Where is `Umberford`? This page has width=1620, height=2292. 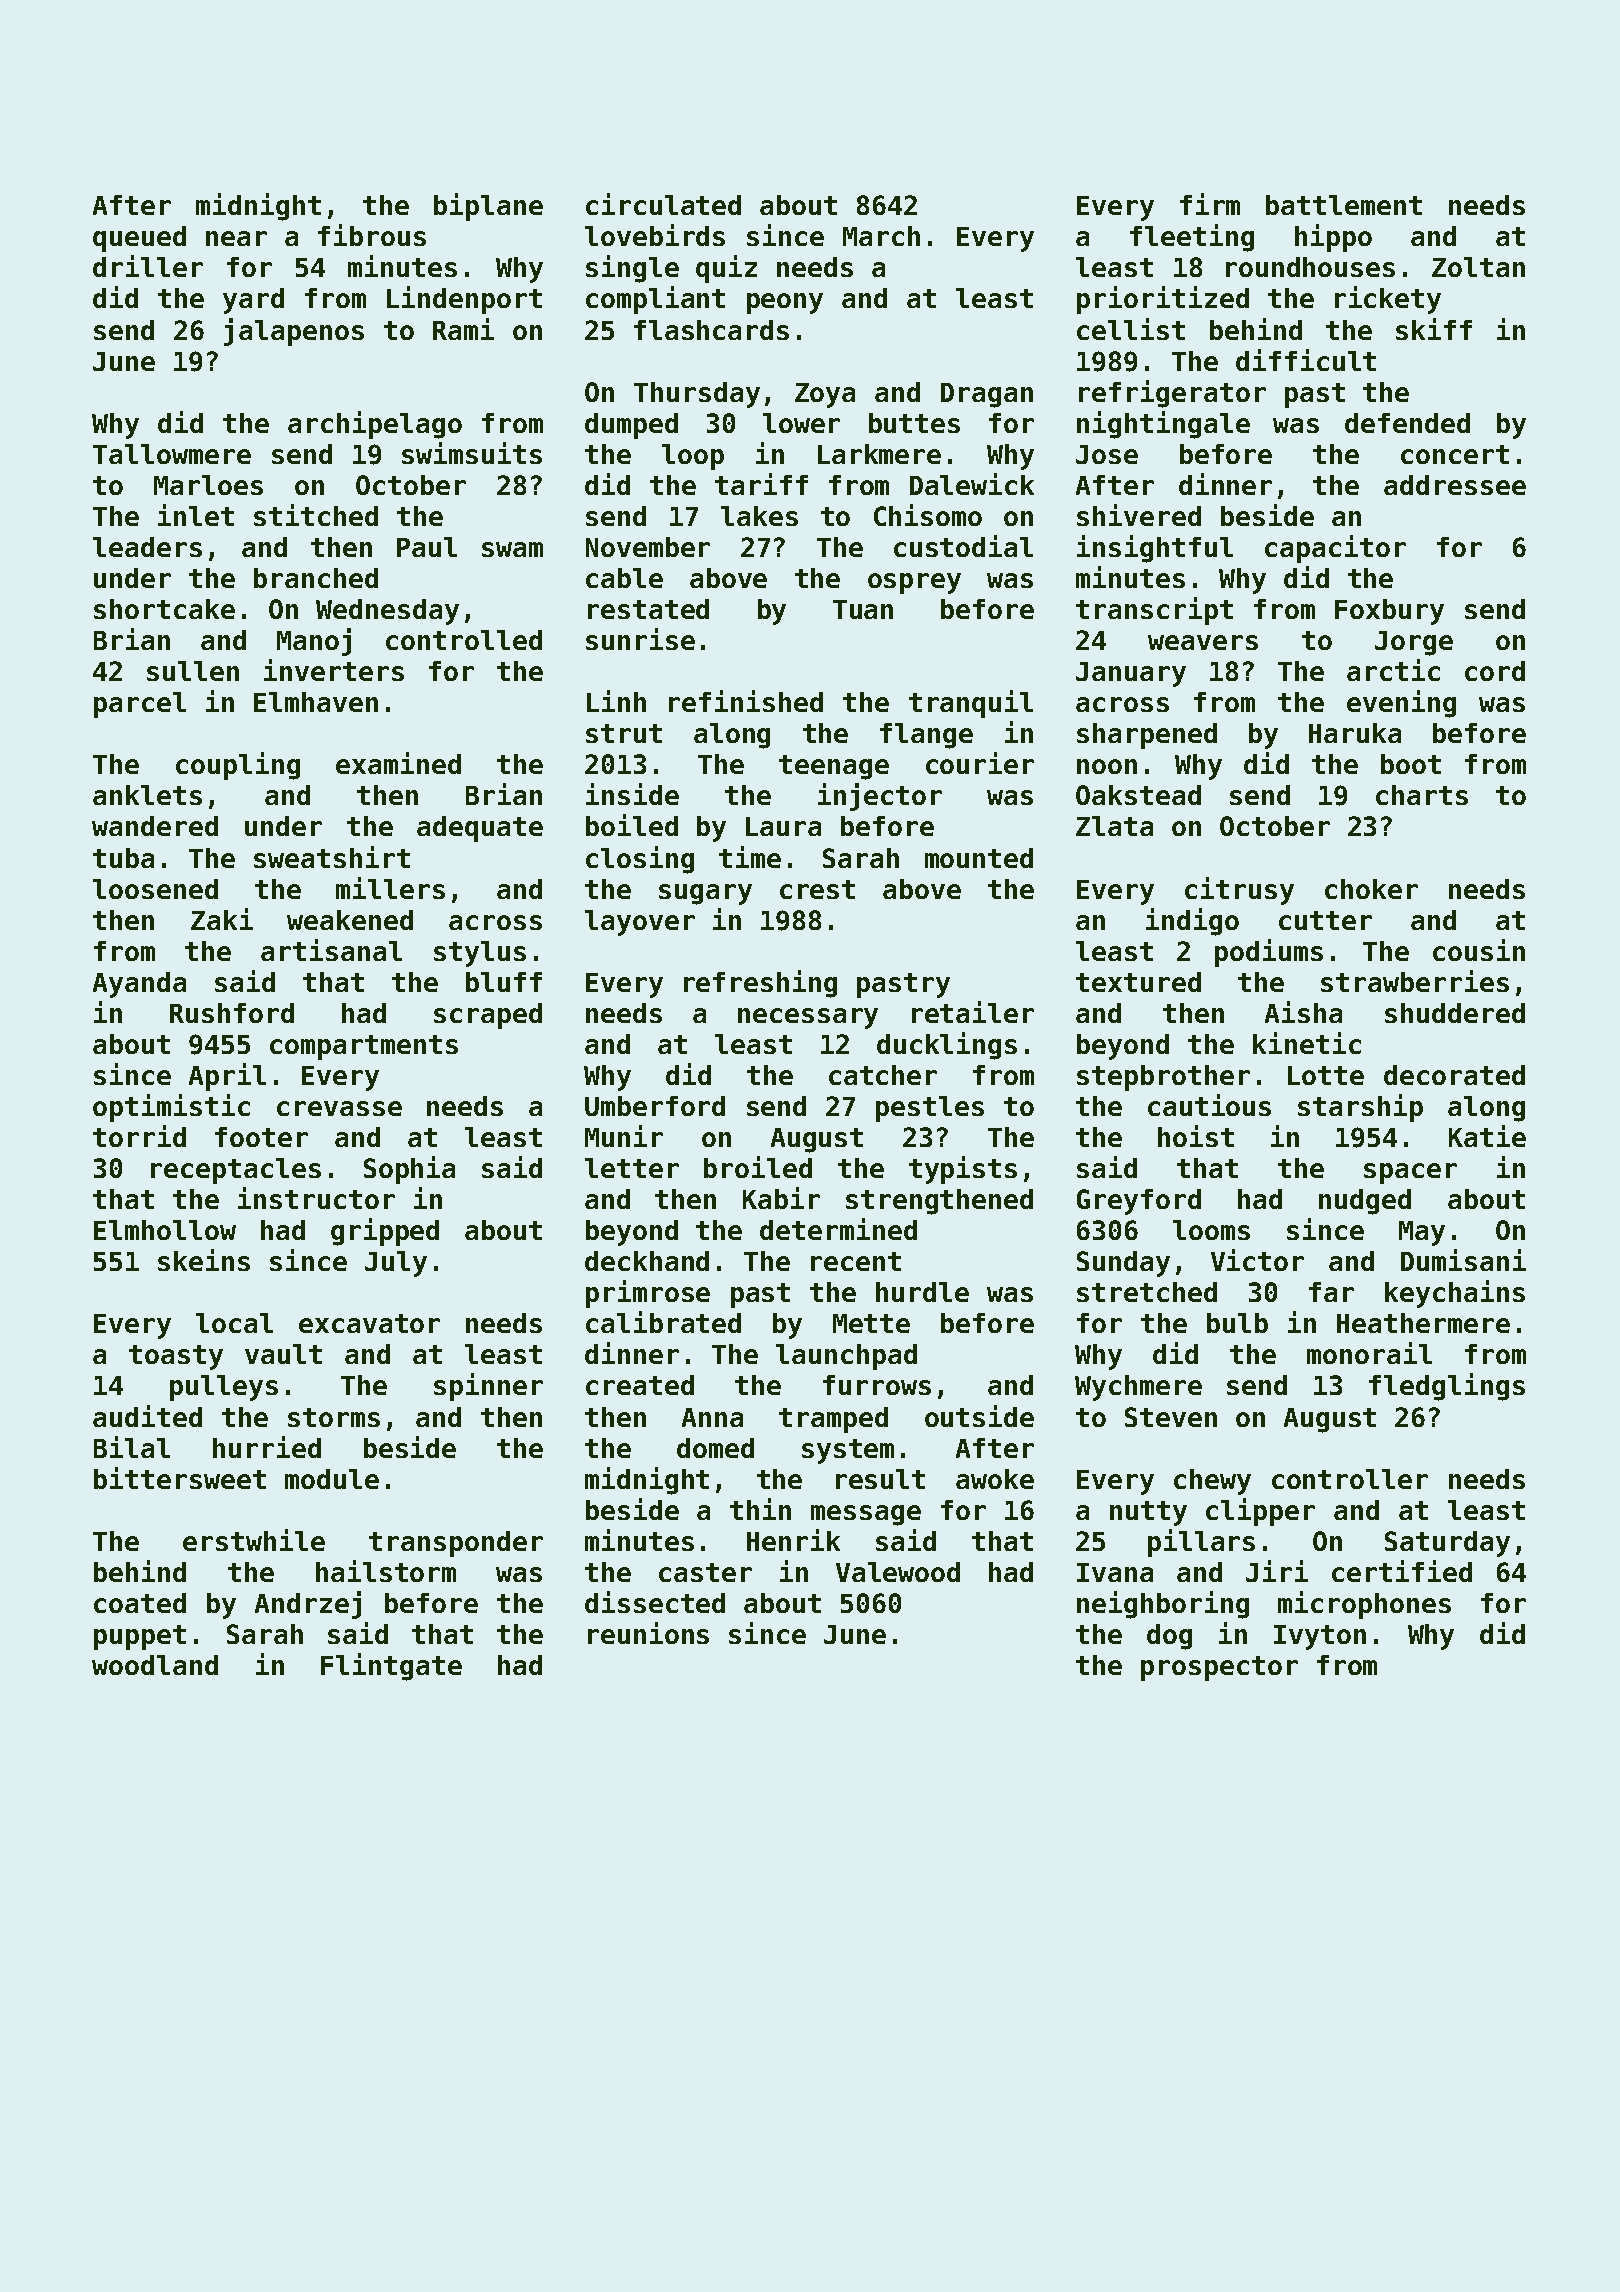
Umberford is located at coordinates (655, 1106).
